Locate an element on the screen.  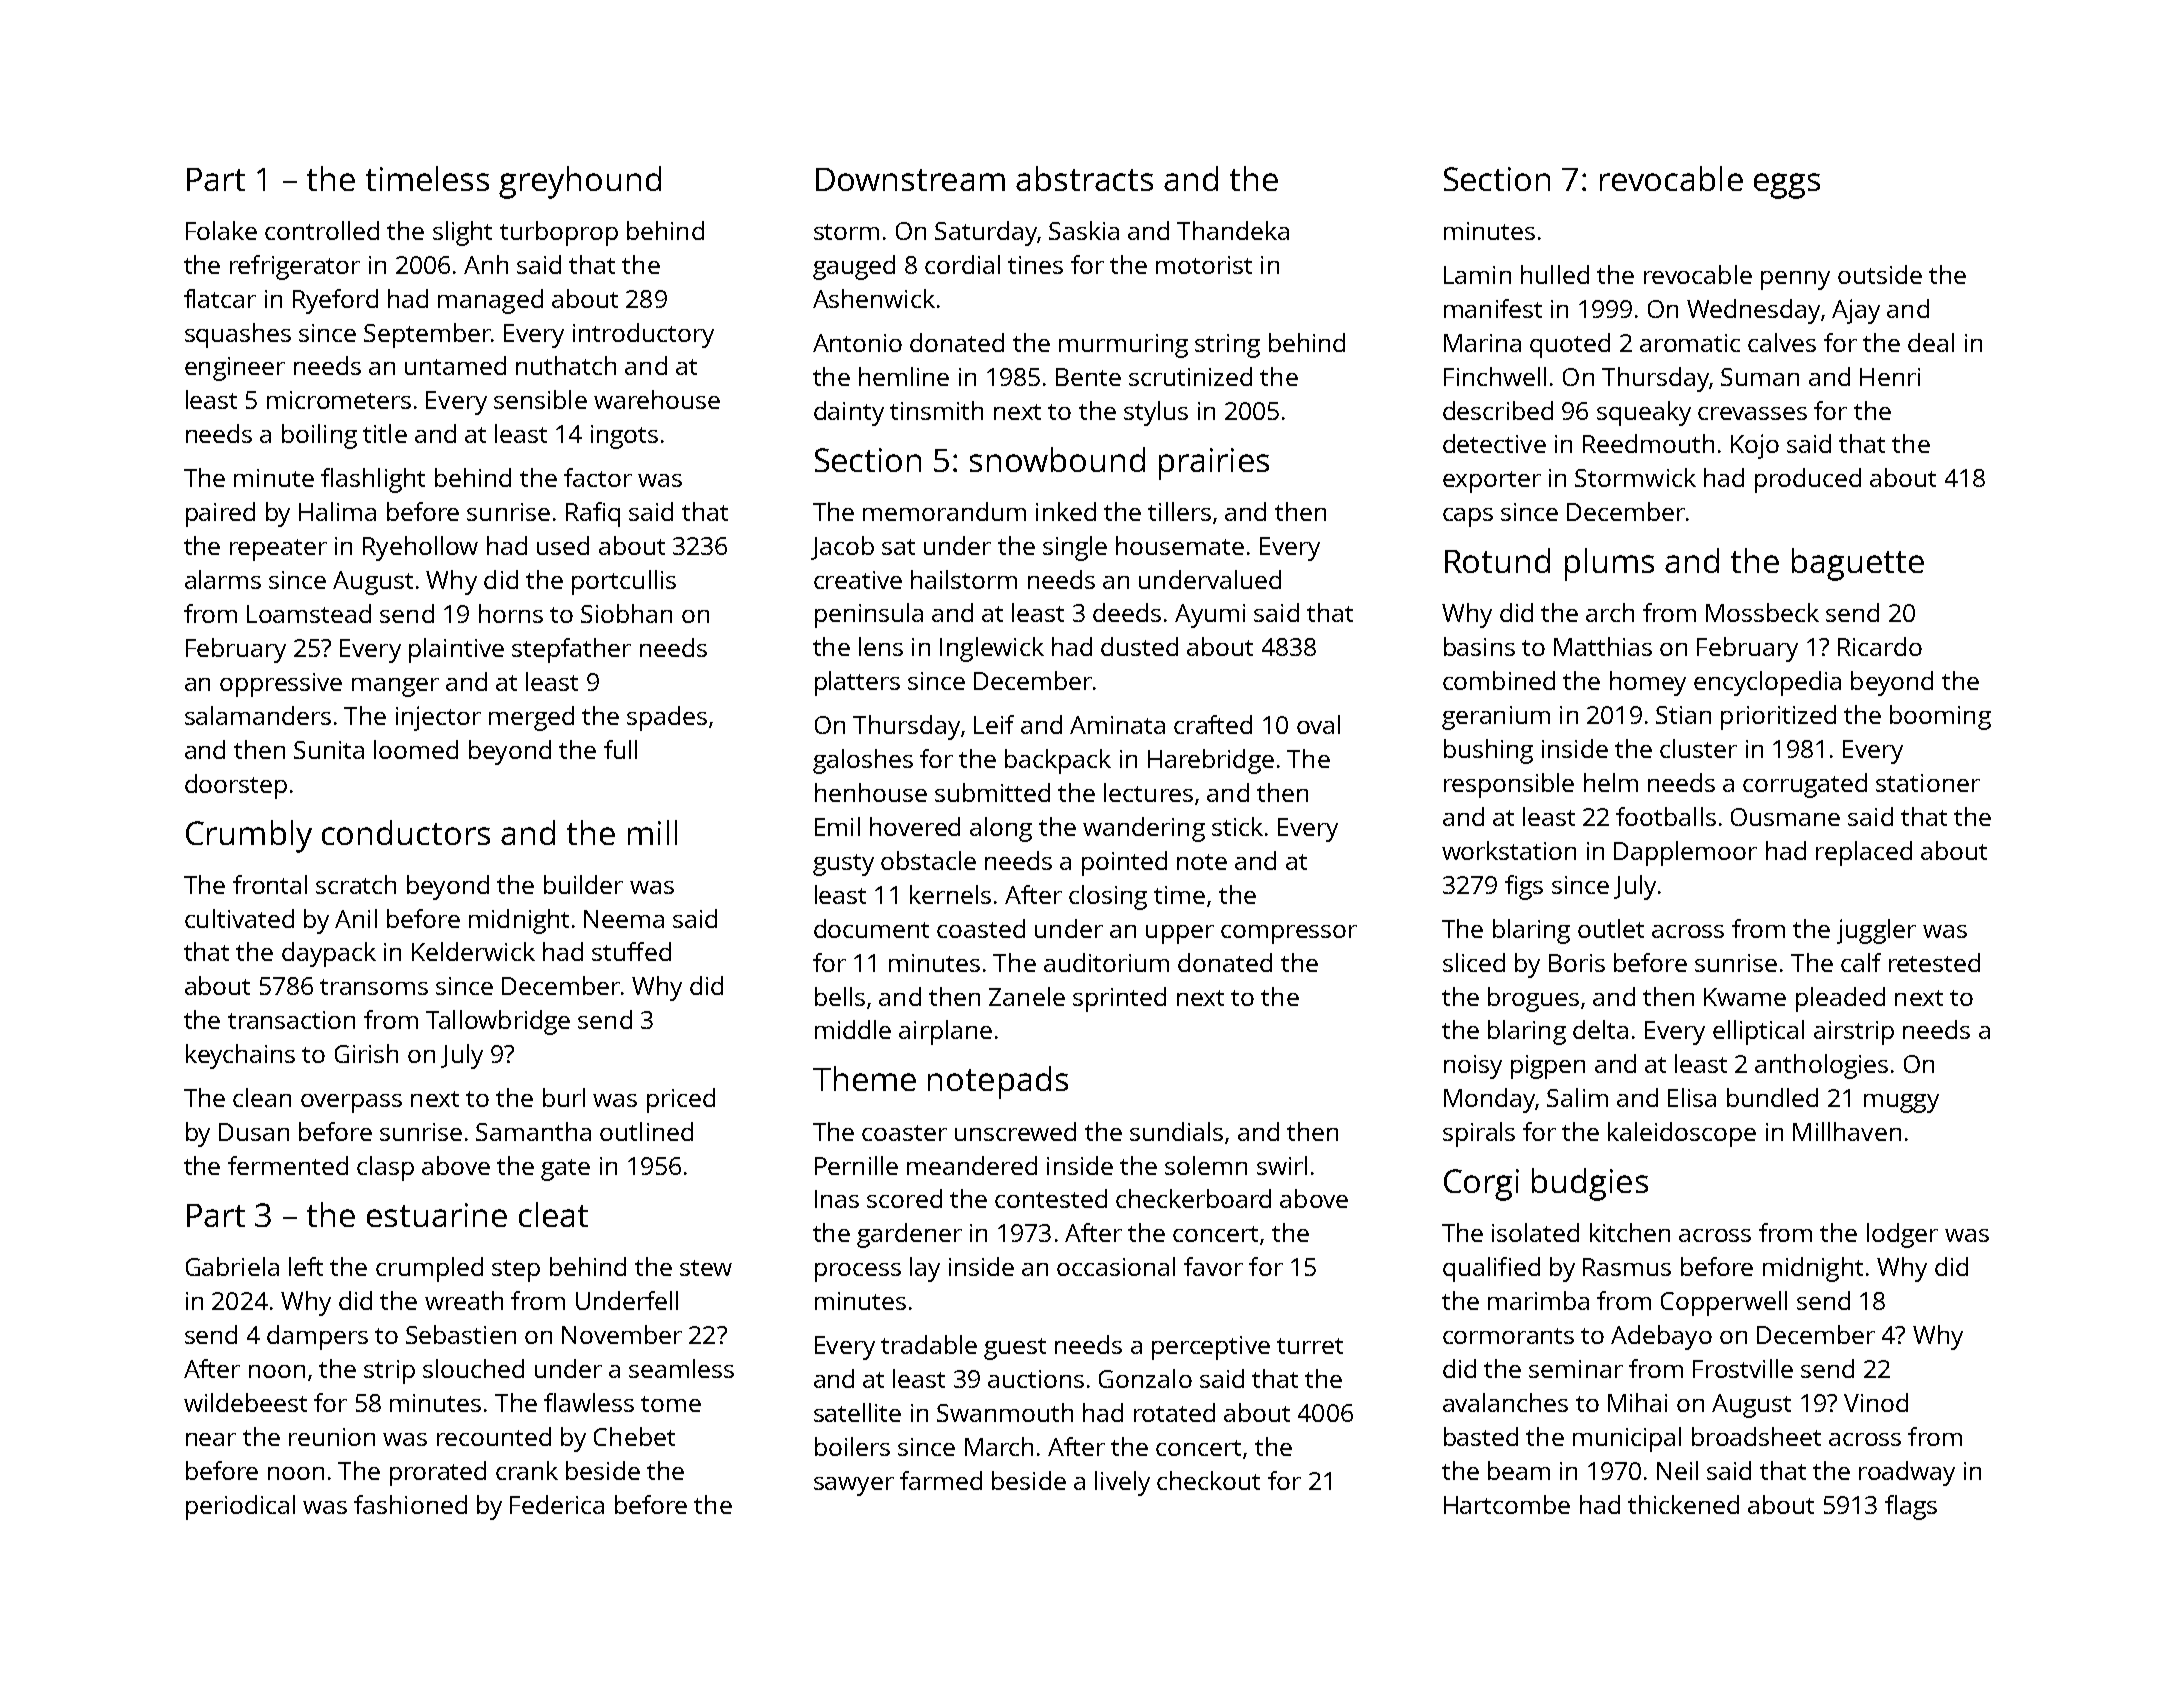
Saturday is located at coordinates (986, 233).
